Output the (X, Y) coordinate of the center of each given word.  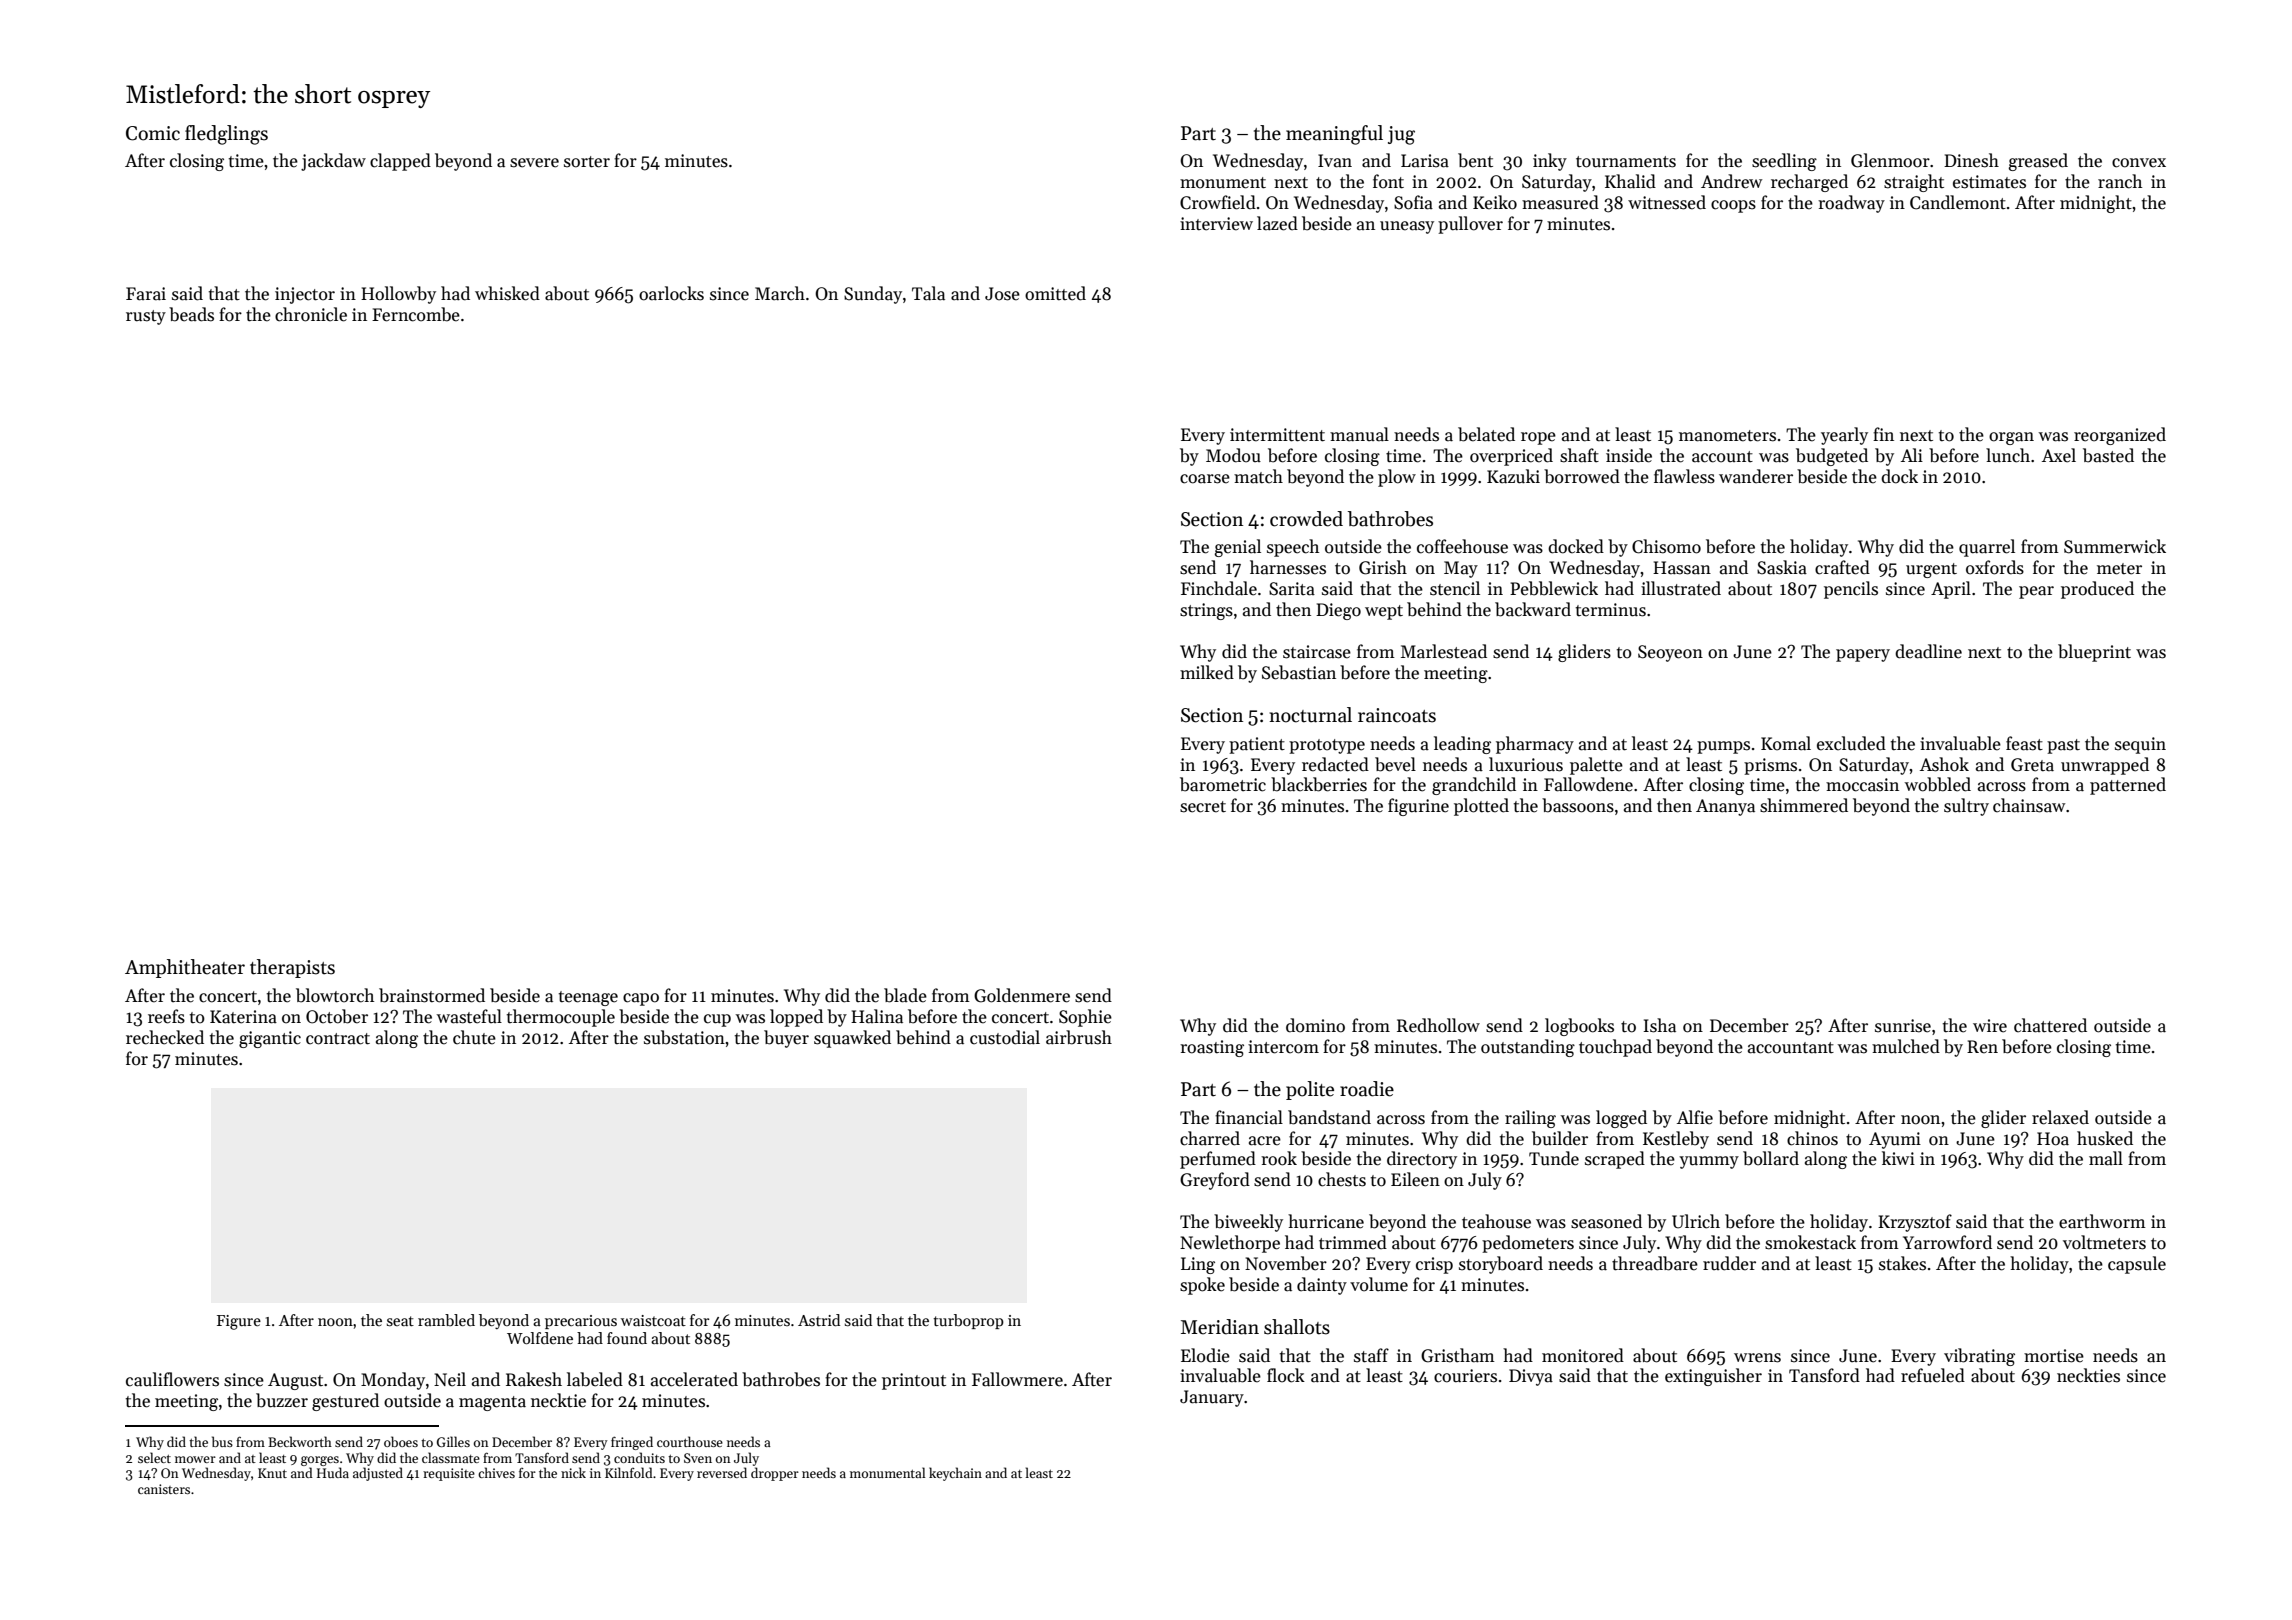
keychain (955, 1474)
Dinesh (1971, 160)
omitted (1055, 293)
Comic (153, 133)
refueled (1933, 1375)
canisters (164, 1489)
